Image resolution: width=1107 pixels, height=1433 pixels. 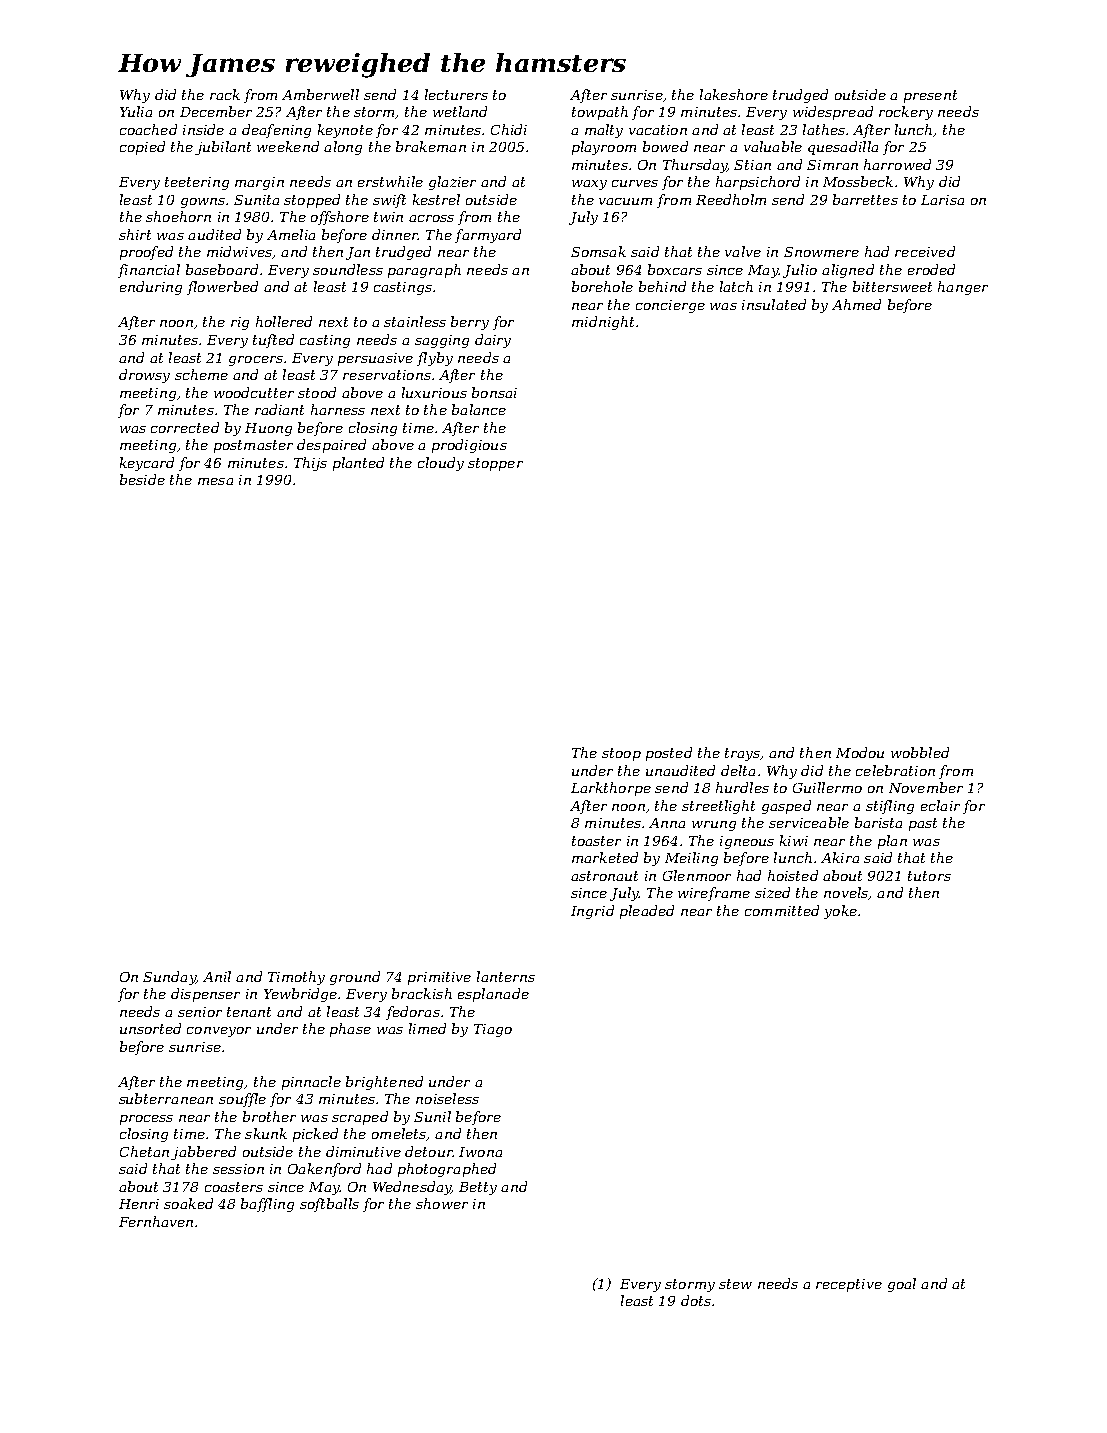 What do you see at coordinates (355, 978) in the page?
I see `ground` at bounding box center [355, 978].
